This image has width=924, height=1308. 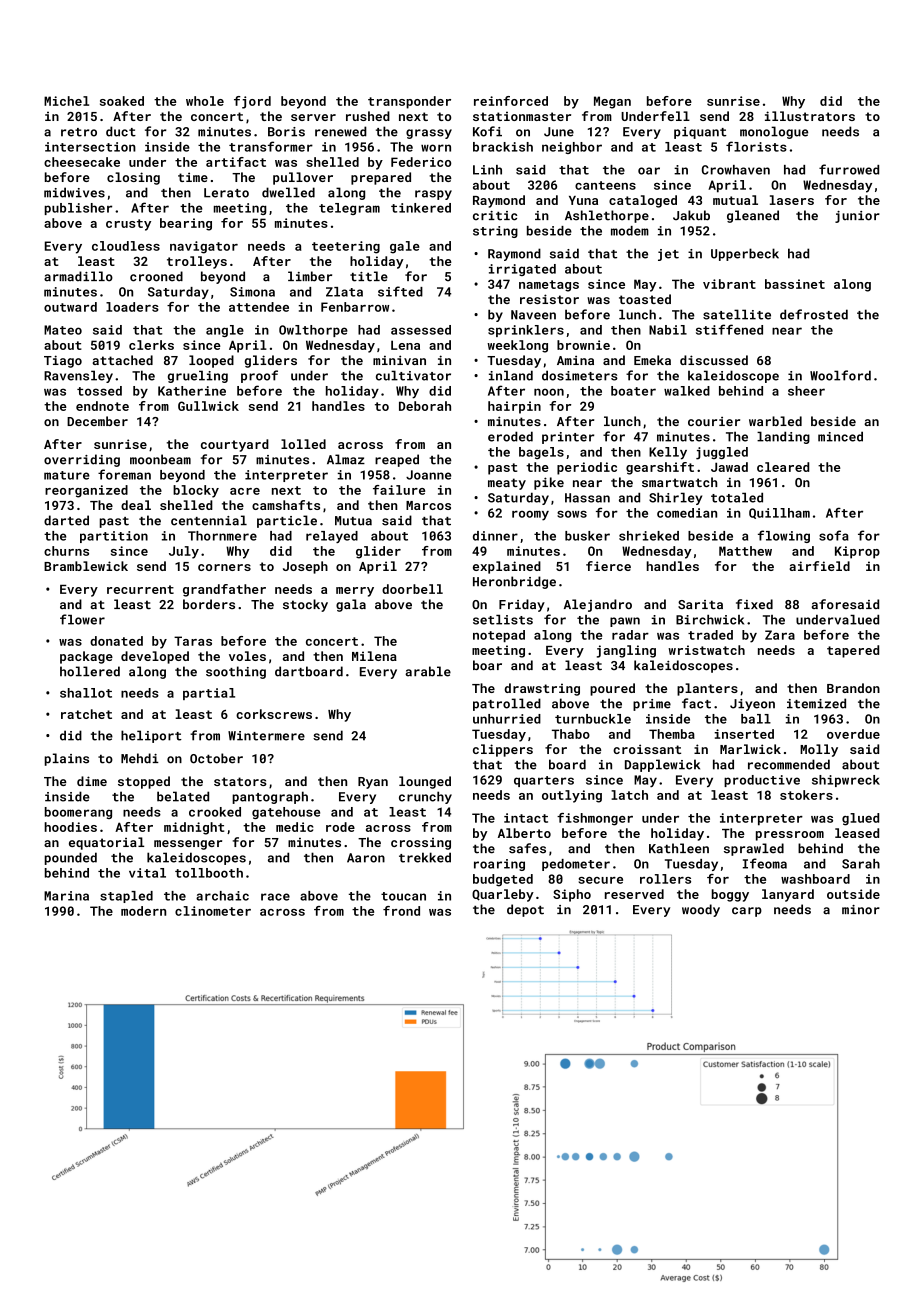 I want to click on resistor, so click(x=549, y=299).
